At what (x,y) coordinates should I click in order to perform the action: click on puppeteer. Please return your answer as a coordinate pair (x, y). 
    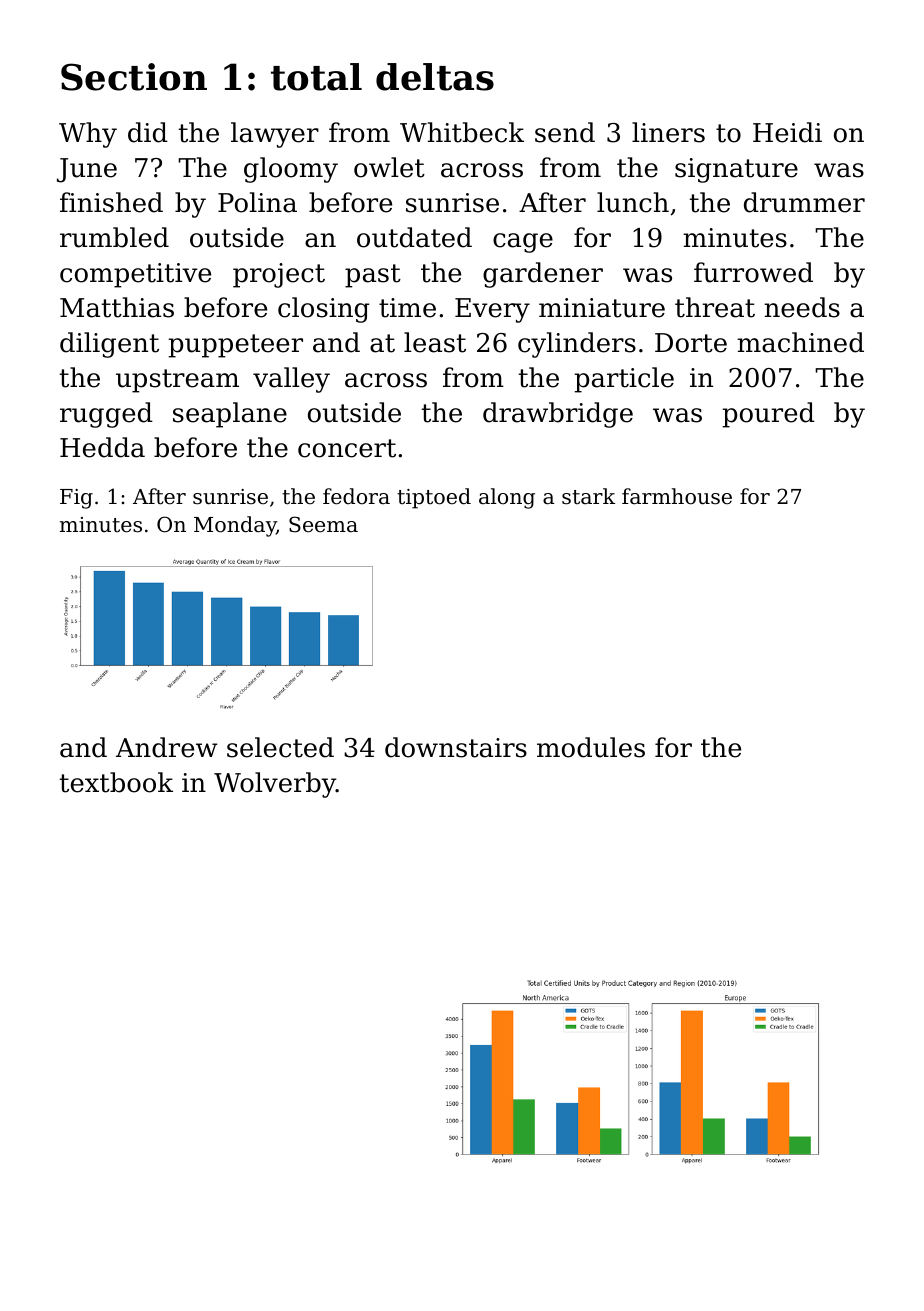
    Looking at the image, I should click on (236, 346).
